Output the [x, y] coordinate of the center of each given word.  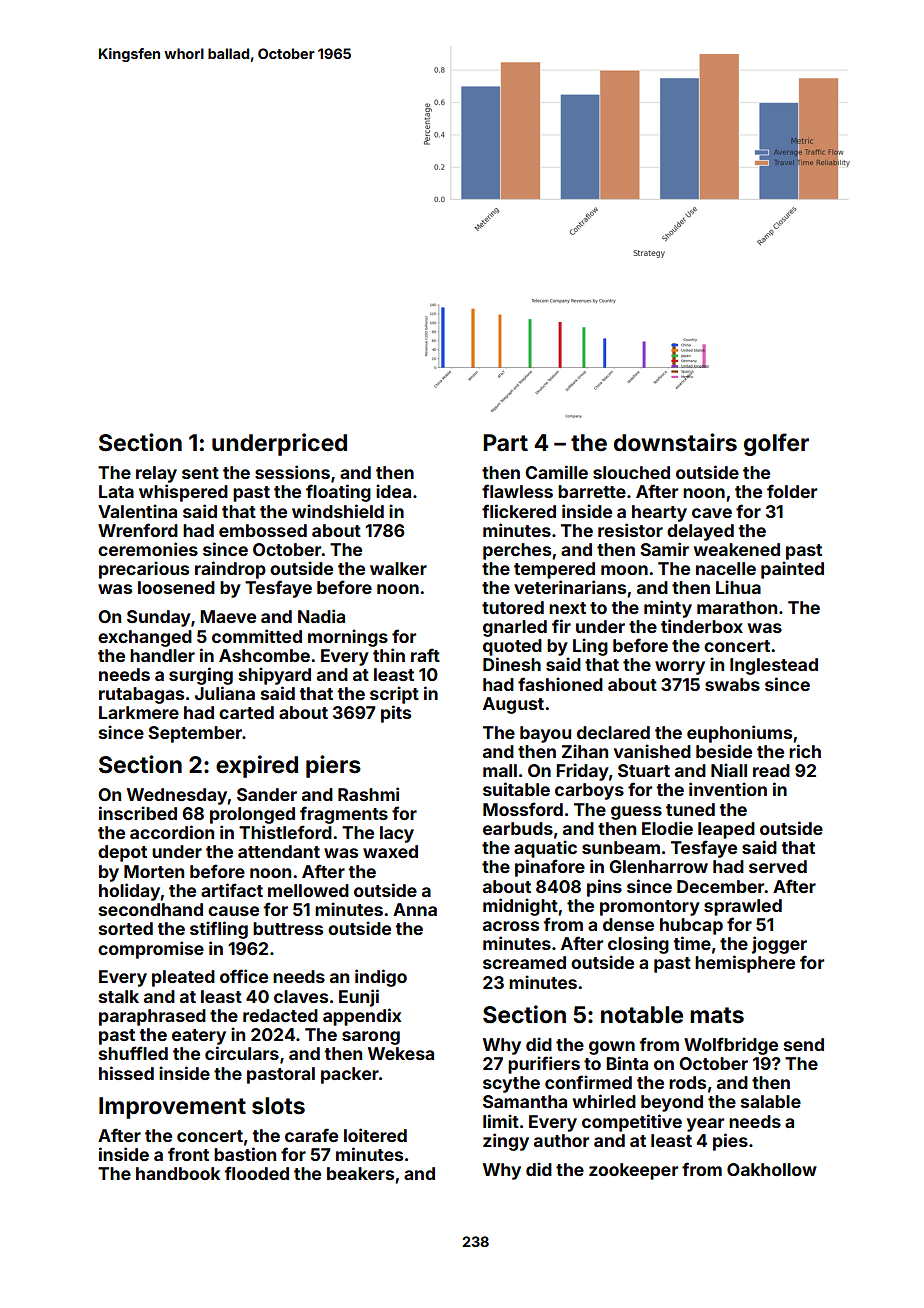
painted [792, 570]
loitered [375, 1135]
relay [156, 474]
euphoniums [739, 734]
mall [500, 770]
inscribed [138, 813]
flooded [256, 1173]
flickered [519, 511]
